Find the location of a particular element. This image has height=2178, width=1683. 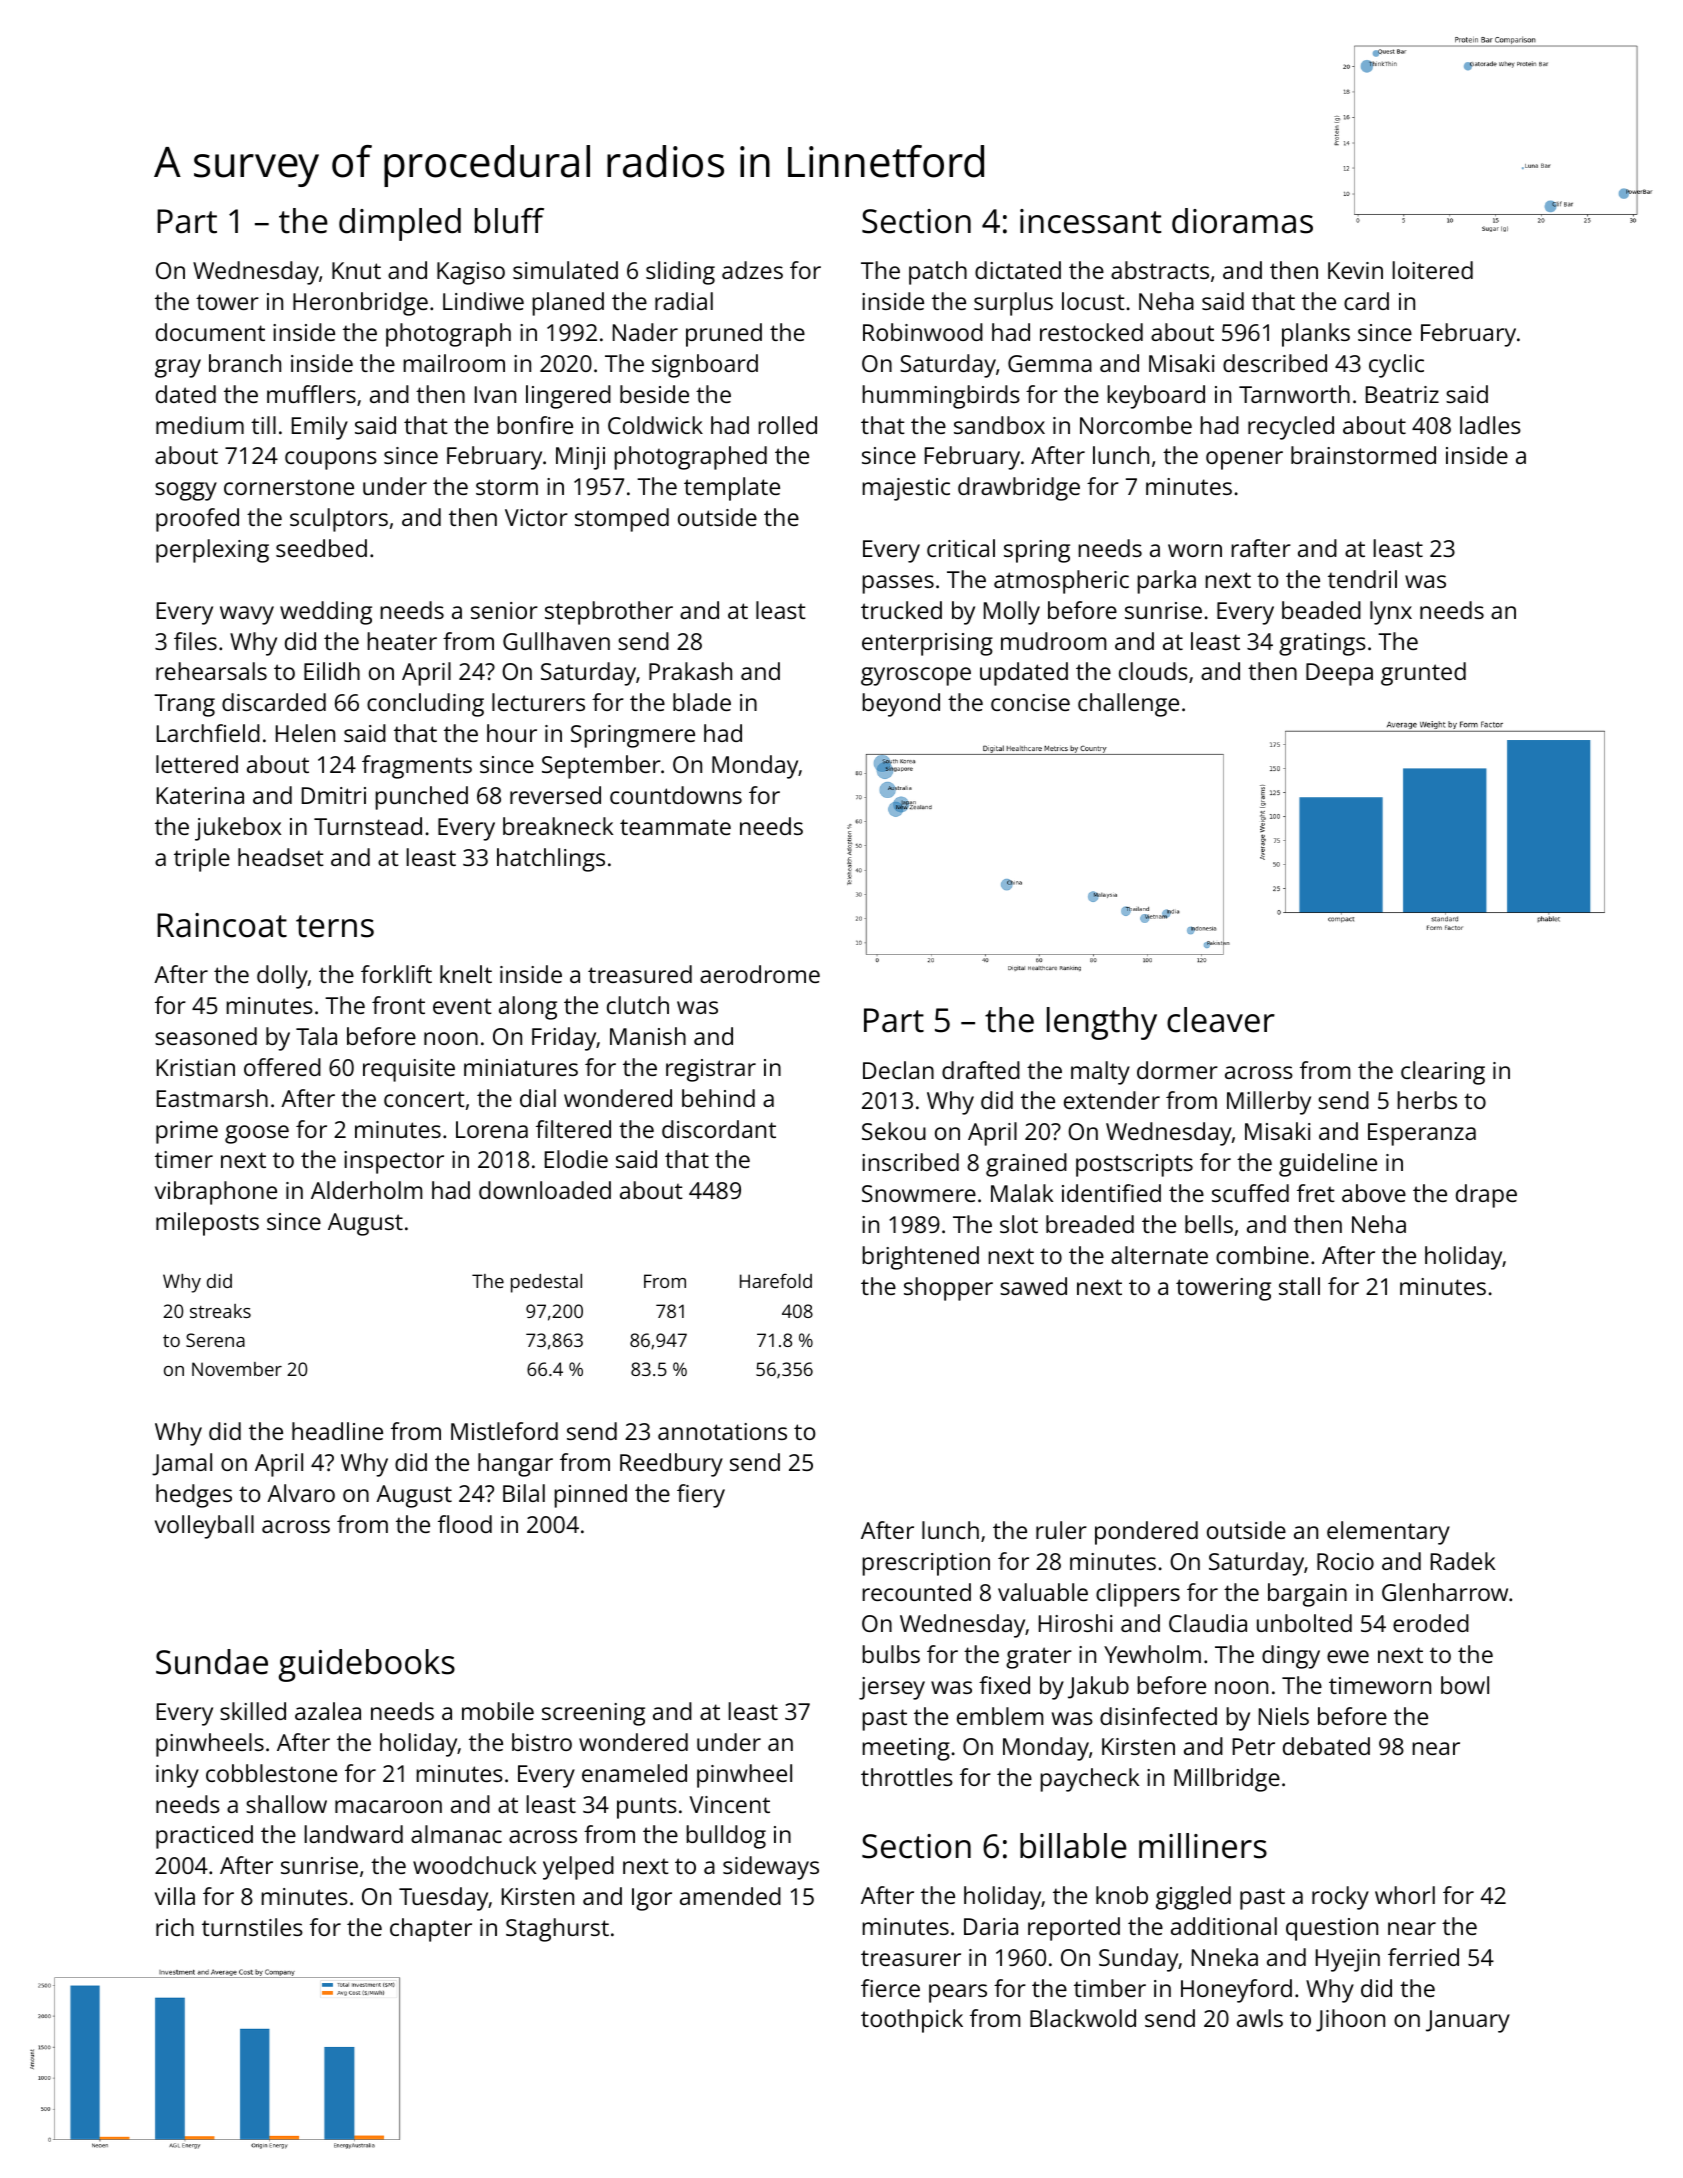

debated is located at coordinates (1326, 1746).
